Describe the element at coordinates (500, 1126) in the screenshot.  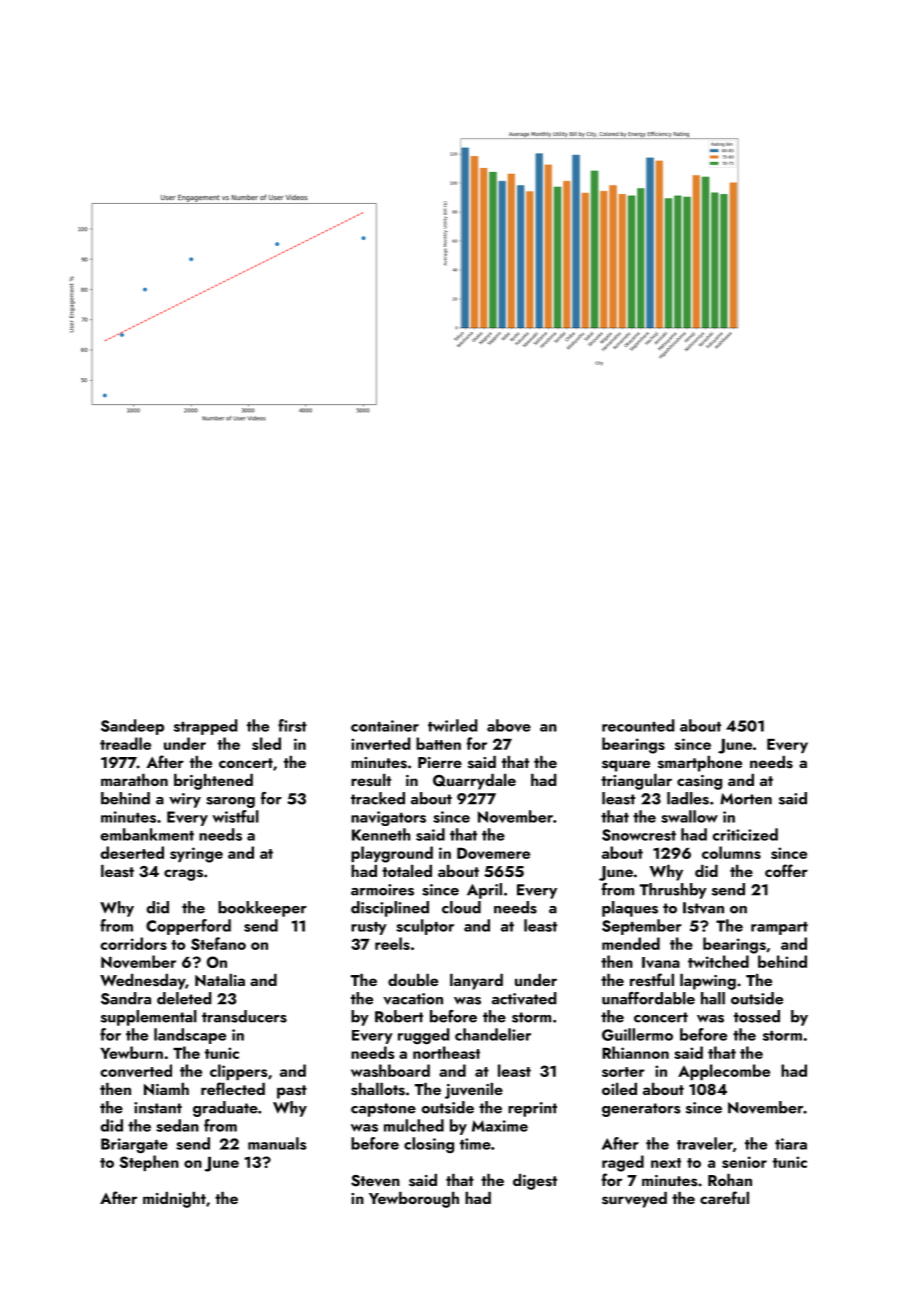
I see `Maxime` at that location.
